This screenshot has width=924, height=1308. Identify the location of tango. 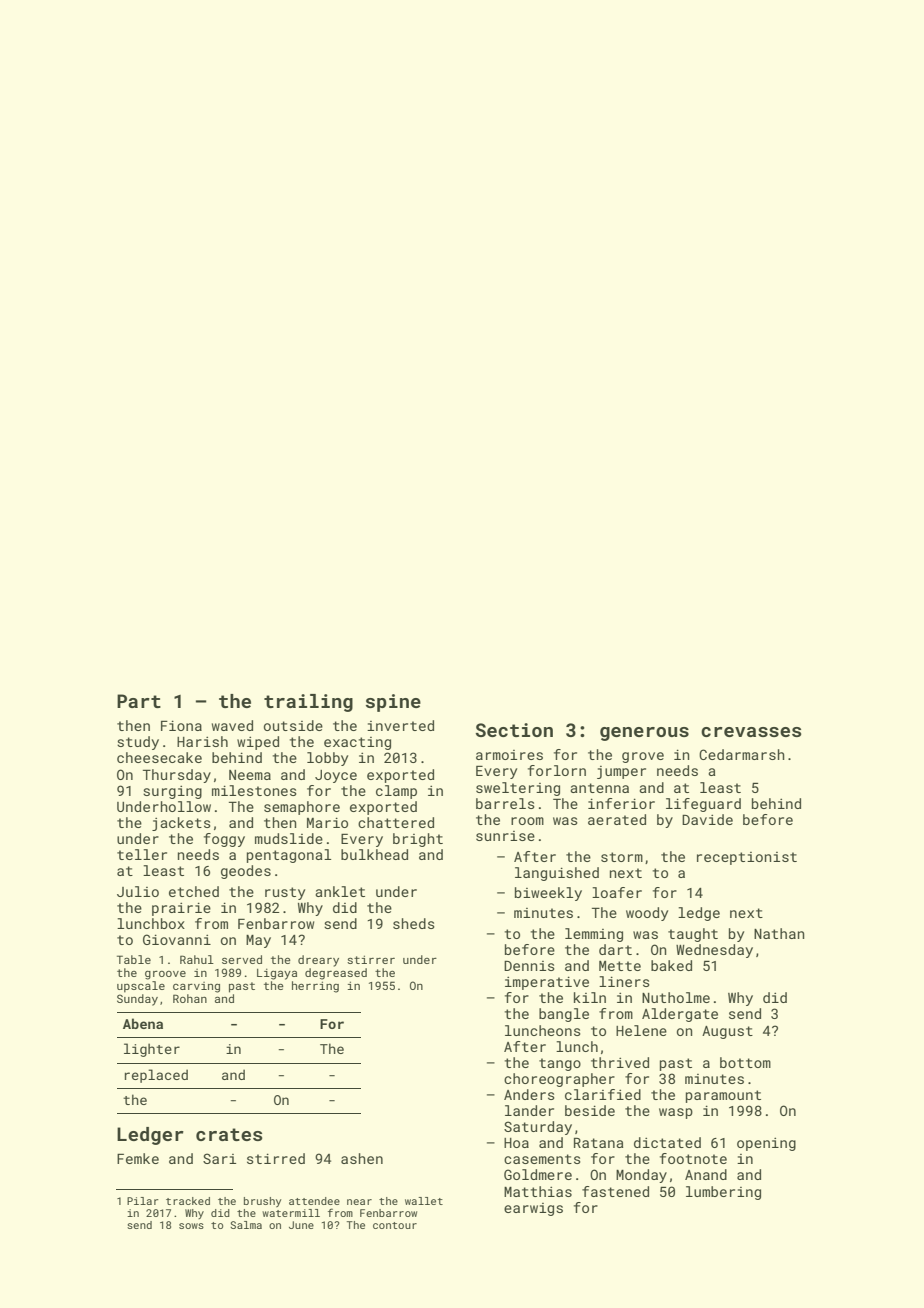
(560, 1064).
